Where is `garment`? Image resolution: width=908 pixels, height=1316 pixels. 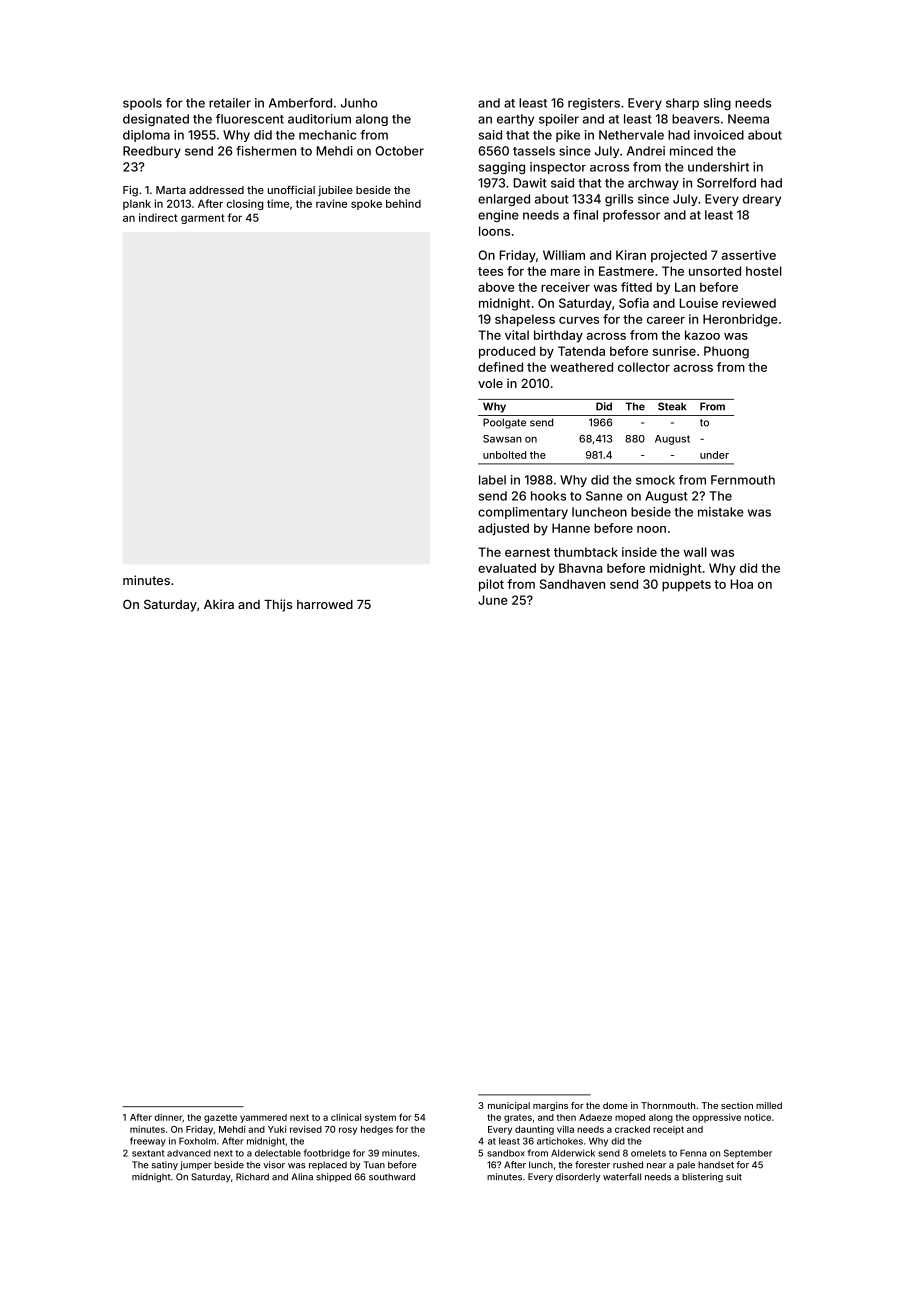
garment is located at coordinates (203, 219).
